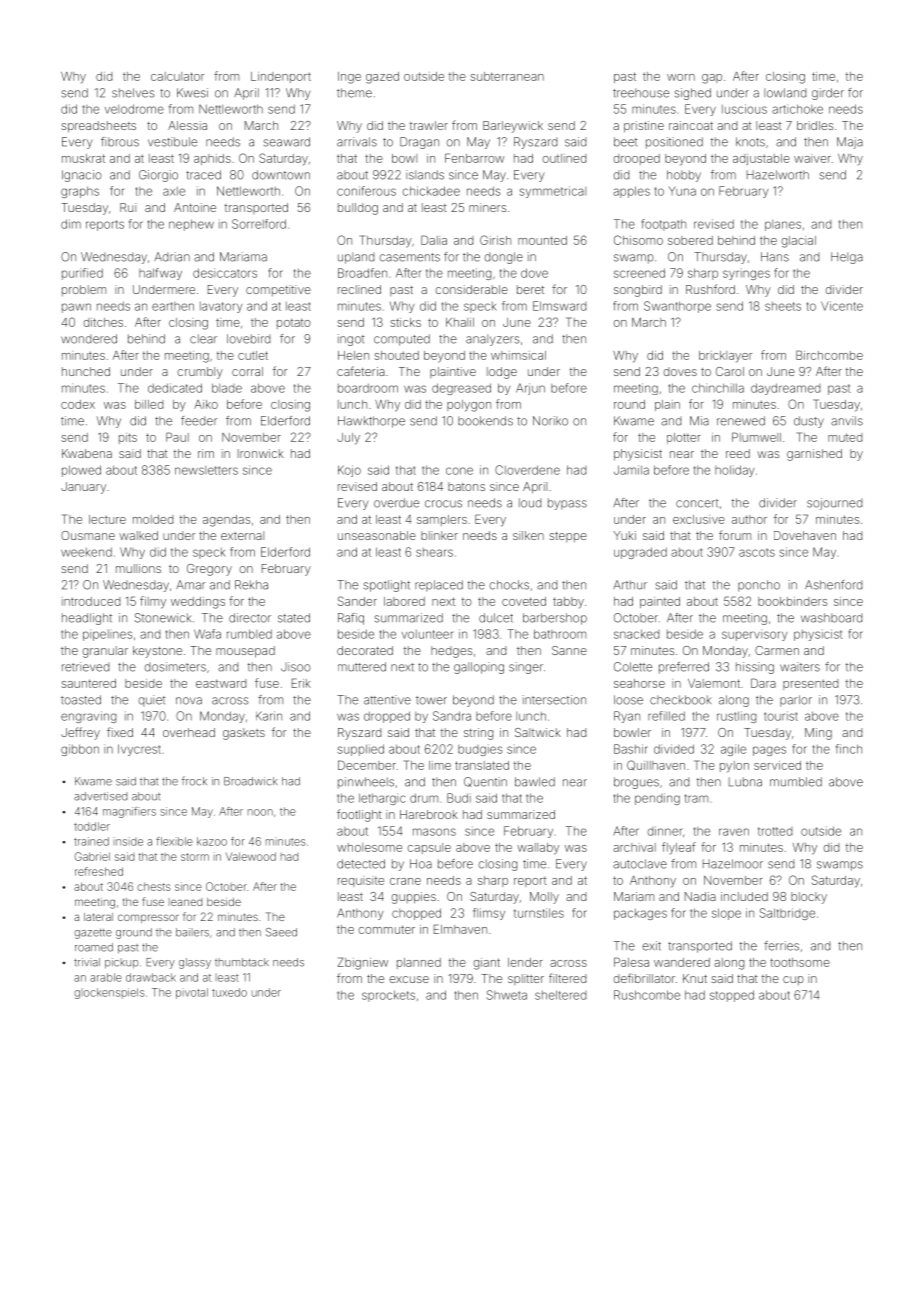 The image size is (924, 1308). Describe the element at coordinates (681, 77) in the screenshot. I see `worn` at that location.
